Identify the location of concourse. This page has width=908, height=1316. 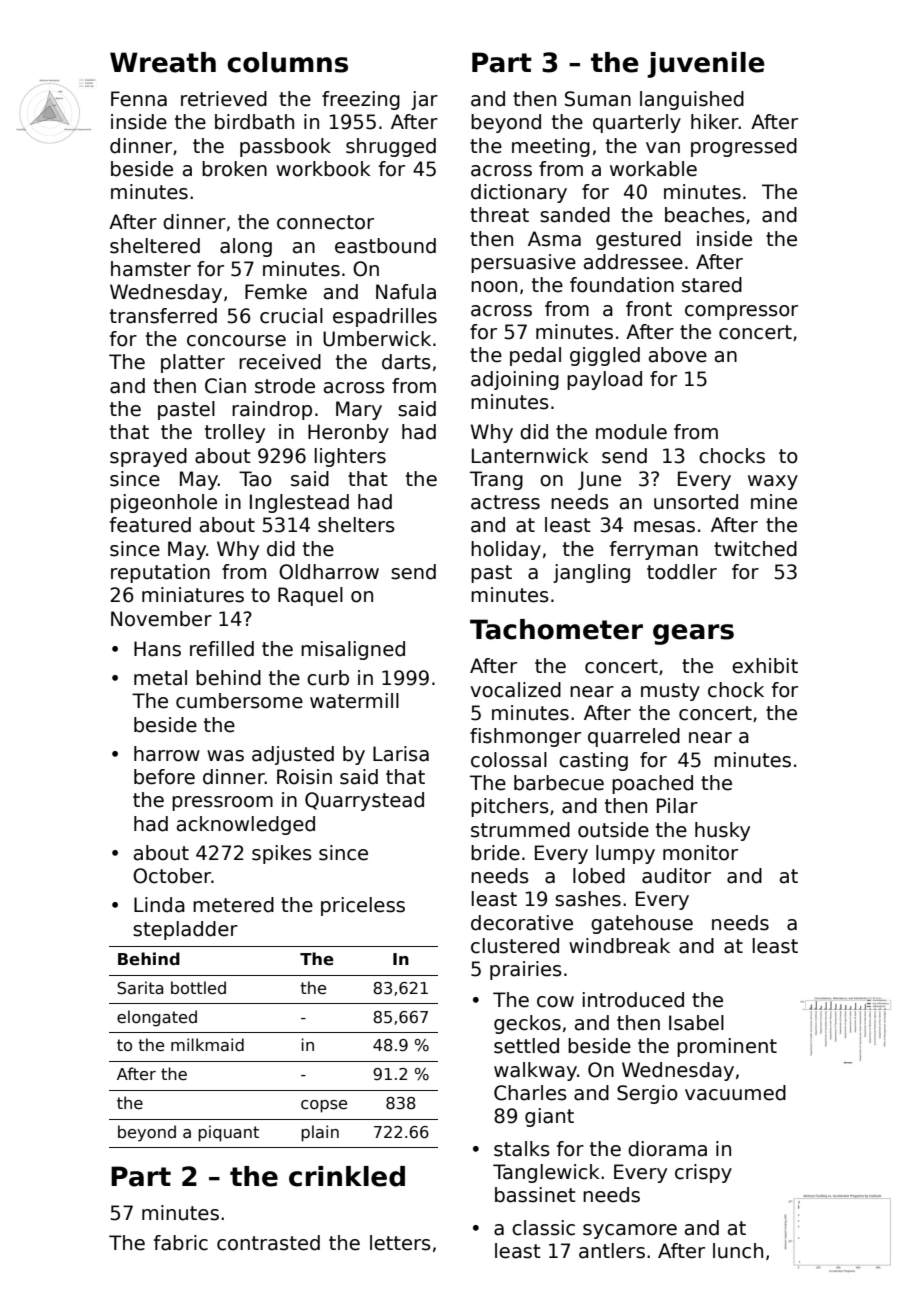
(236, 341).
